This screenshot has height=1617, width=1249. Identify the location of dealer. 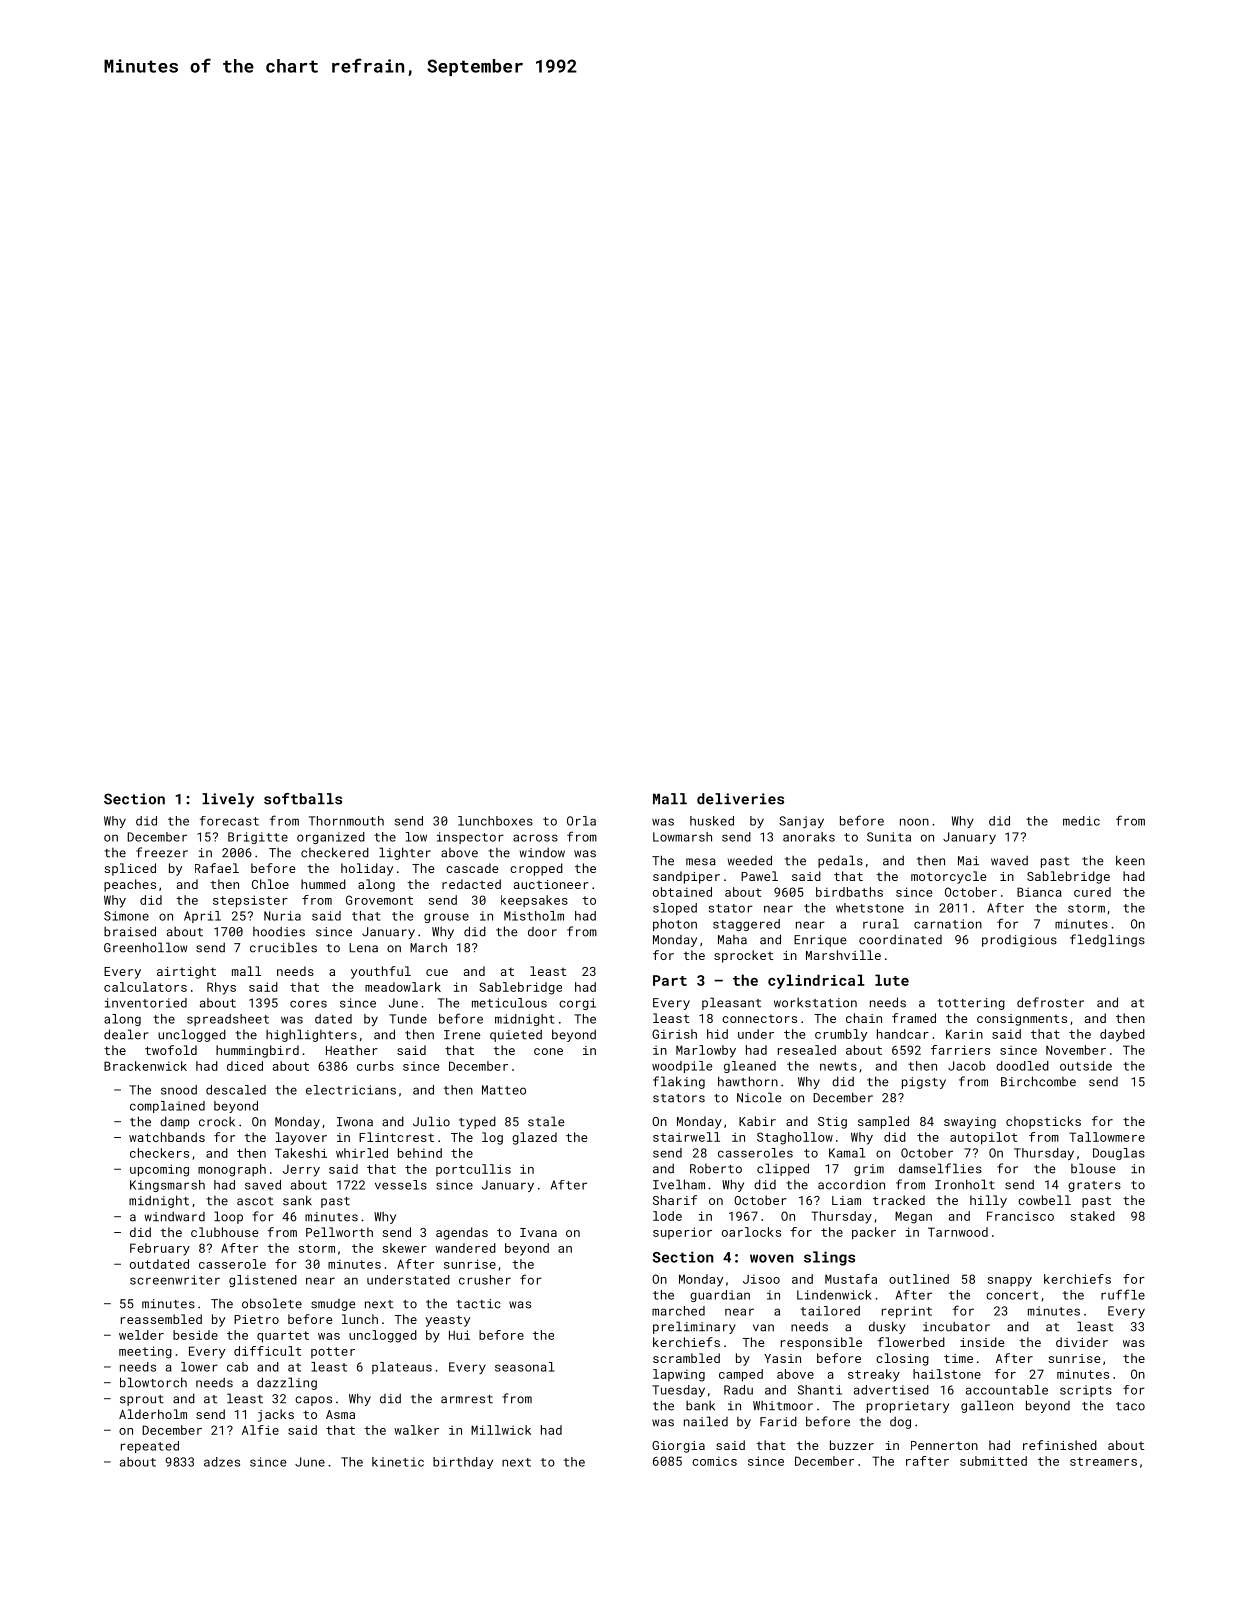
(126, 1034).
